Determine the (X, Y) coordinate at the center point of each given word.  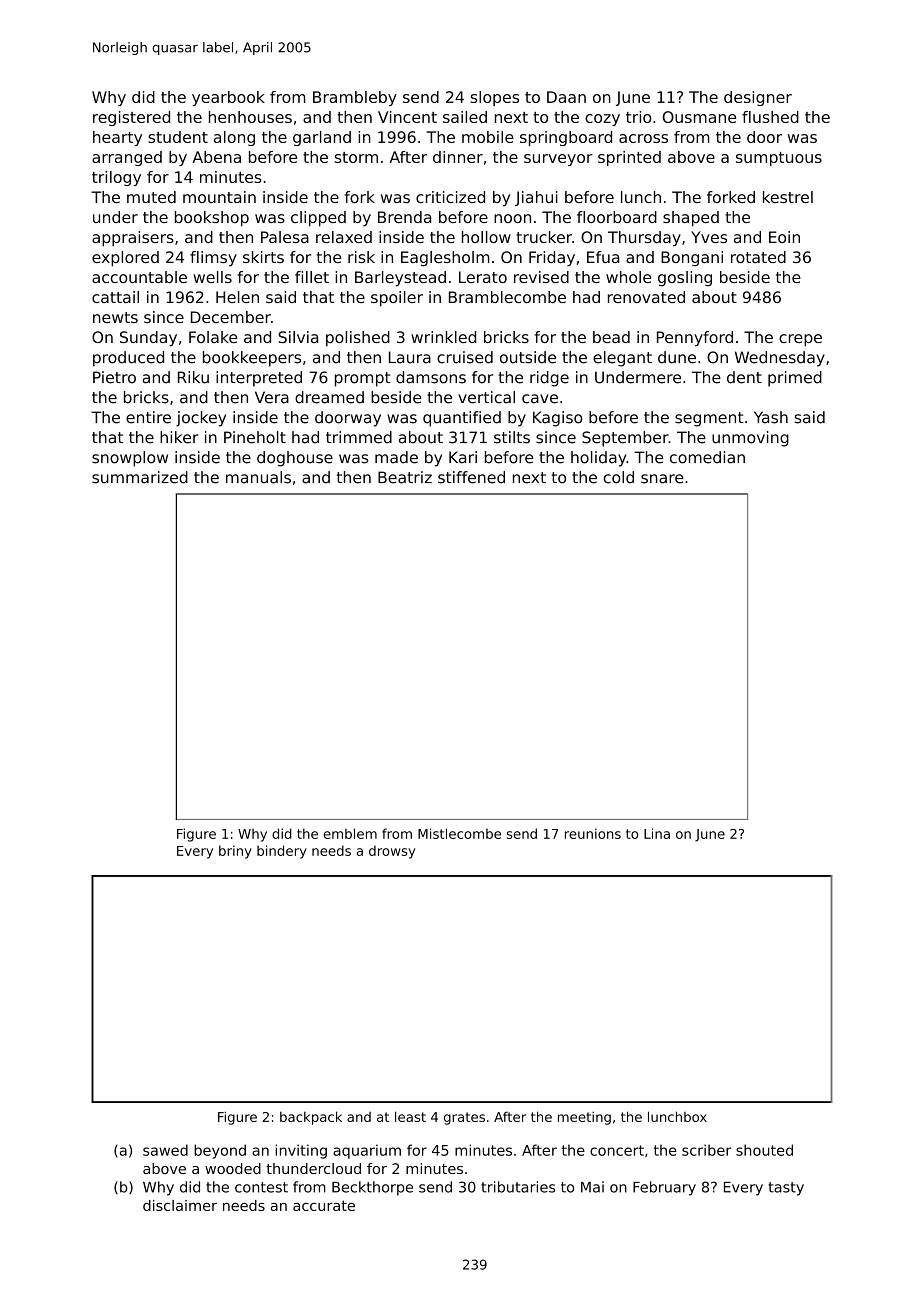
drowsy (392, 852)
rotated (758, 257)
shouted (764, 1150)
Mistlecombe (459, 833)
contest (261, 1187)
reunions (593, 833)
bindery (282, 852)
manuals (258, 477)
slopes (495, 98)
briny (235, 852)
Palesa (285, 237)
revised (541, 277)
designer (758, 98)
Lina (657, 833)
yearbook (228, 98)
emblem (350, 833)
